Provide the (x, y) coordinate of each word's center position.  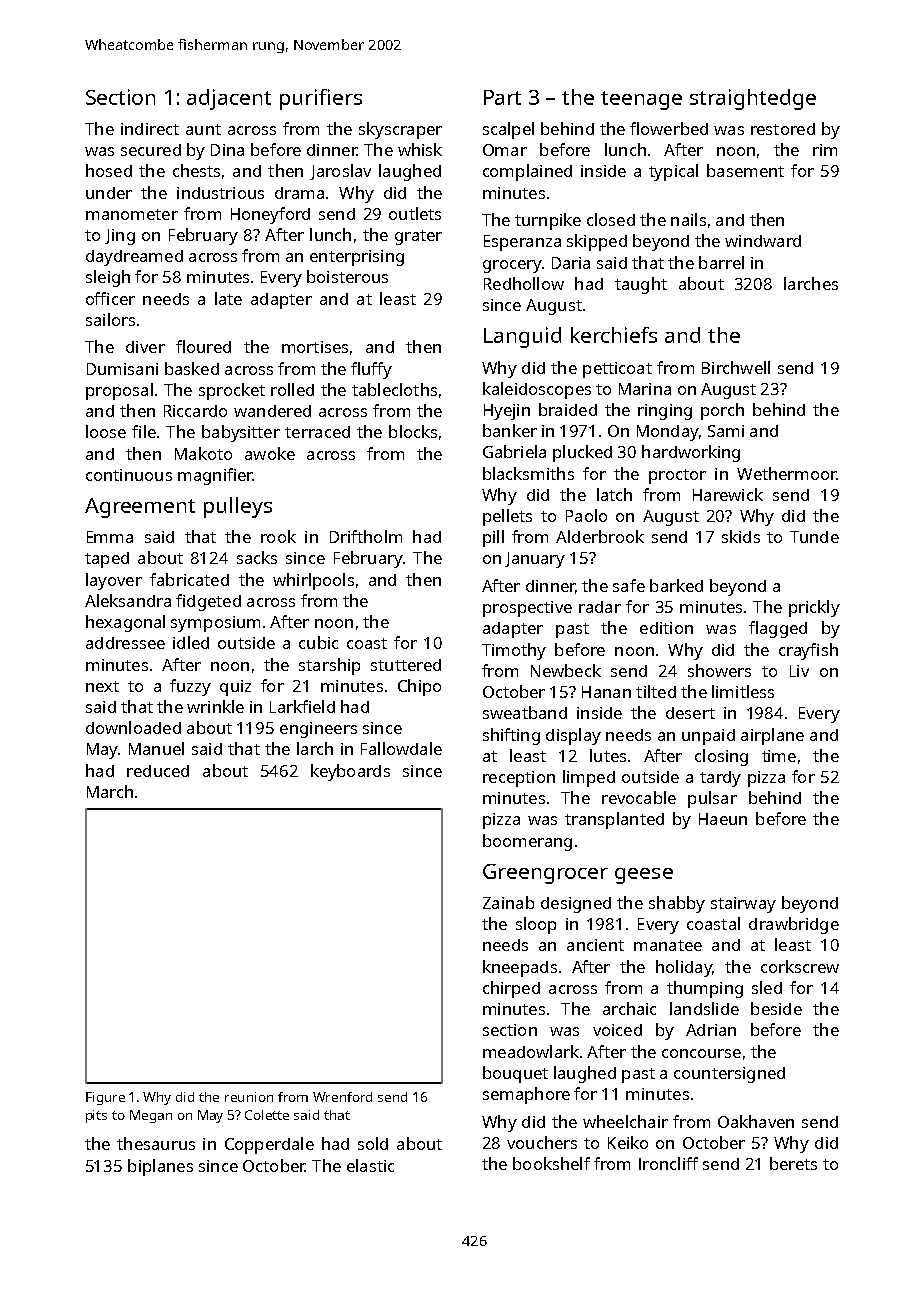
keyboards (350, 772)
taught (641, 285)
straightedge (753, 99)
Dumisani (122, 369)
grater (418, 237)
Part (502, 97)
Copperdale (269, 1145)
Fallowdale (401, 748)
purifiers (321, 99)
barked (676, 585)
